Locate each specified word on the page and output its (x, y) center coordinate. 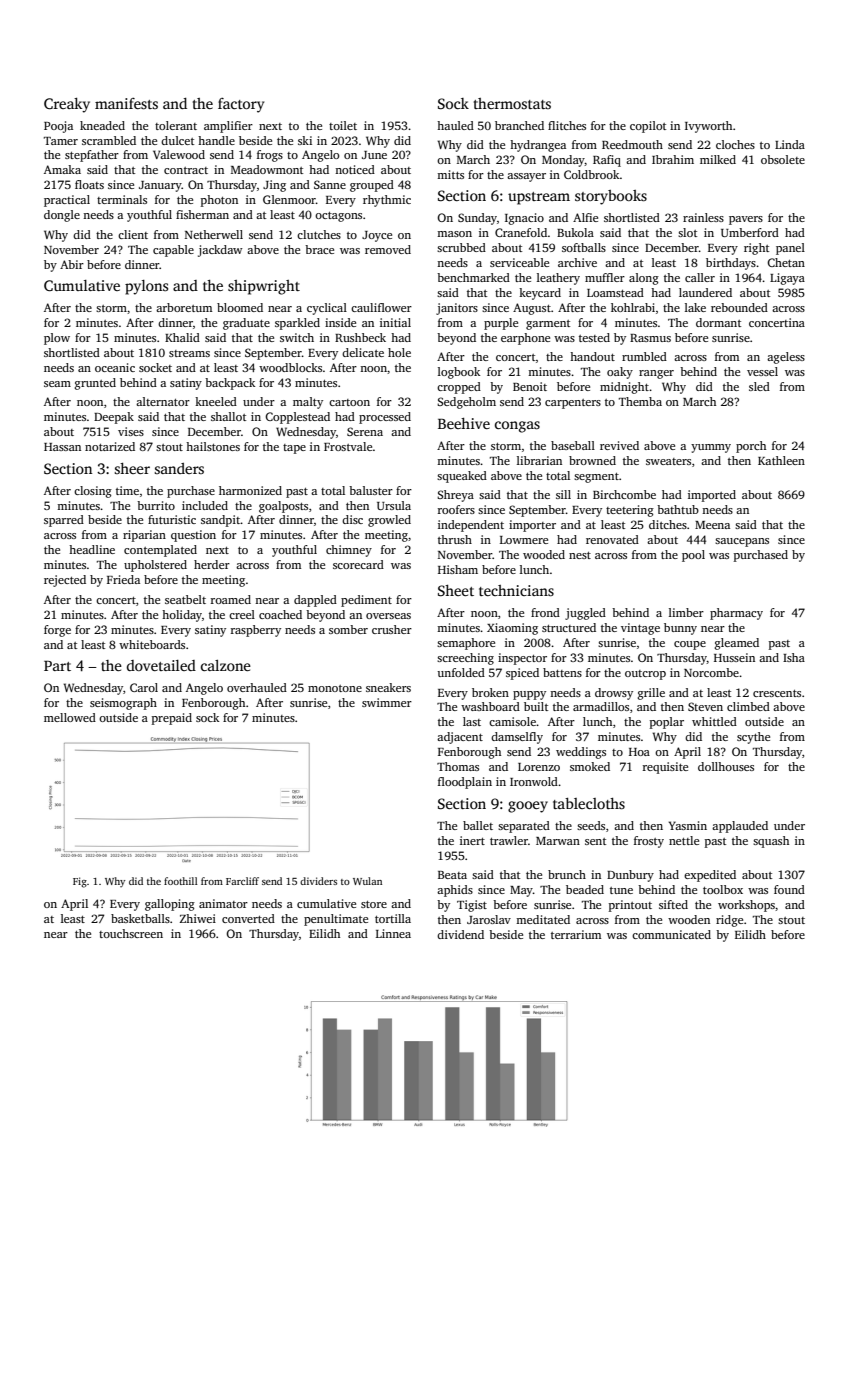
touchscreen (131, 933)
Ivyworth (708, 127)
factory (241, 105)
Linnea (393, 933)
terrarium (576, 934)
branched (519, 125)
